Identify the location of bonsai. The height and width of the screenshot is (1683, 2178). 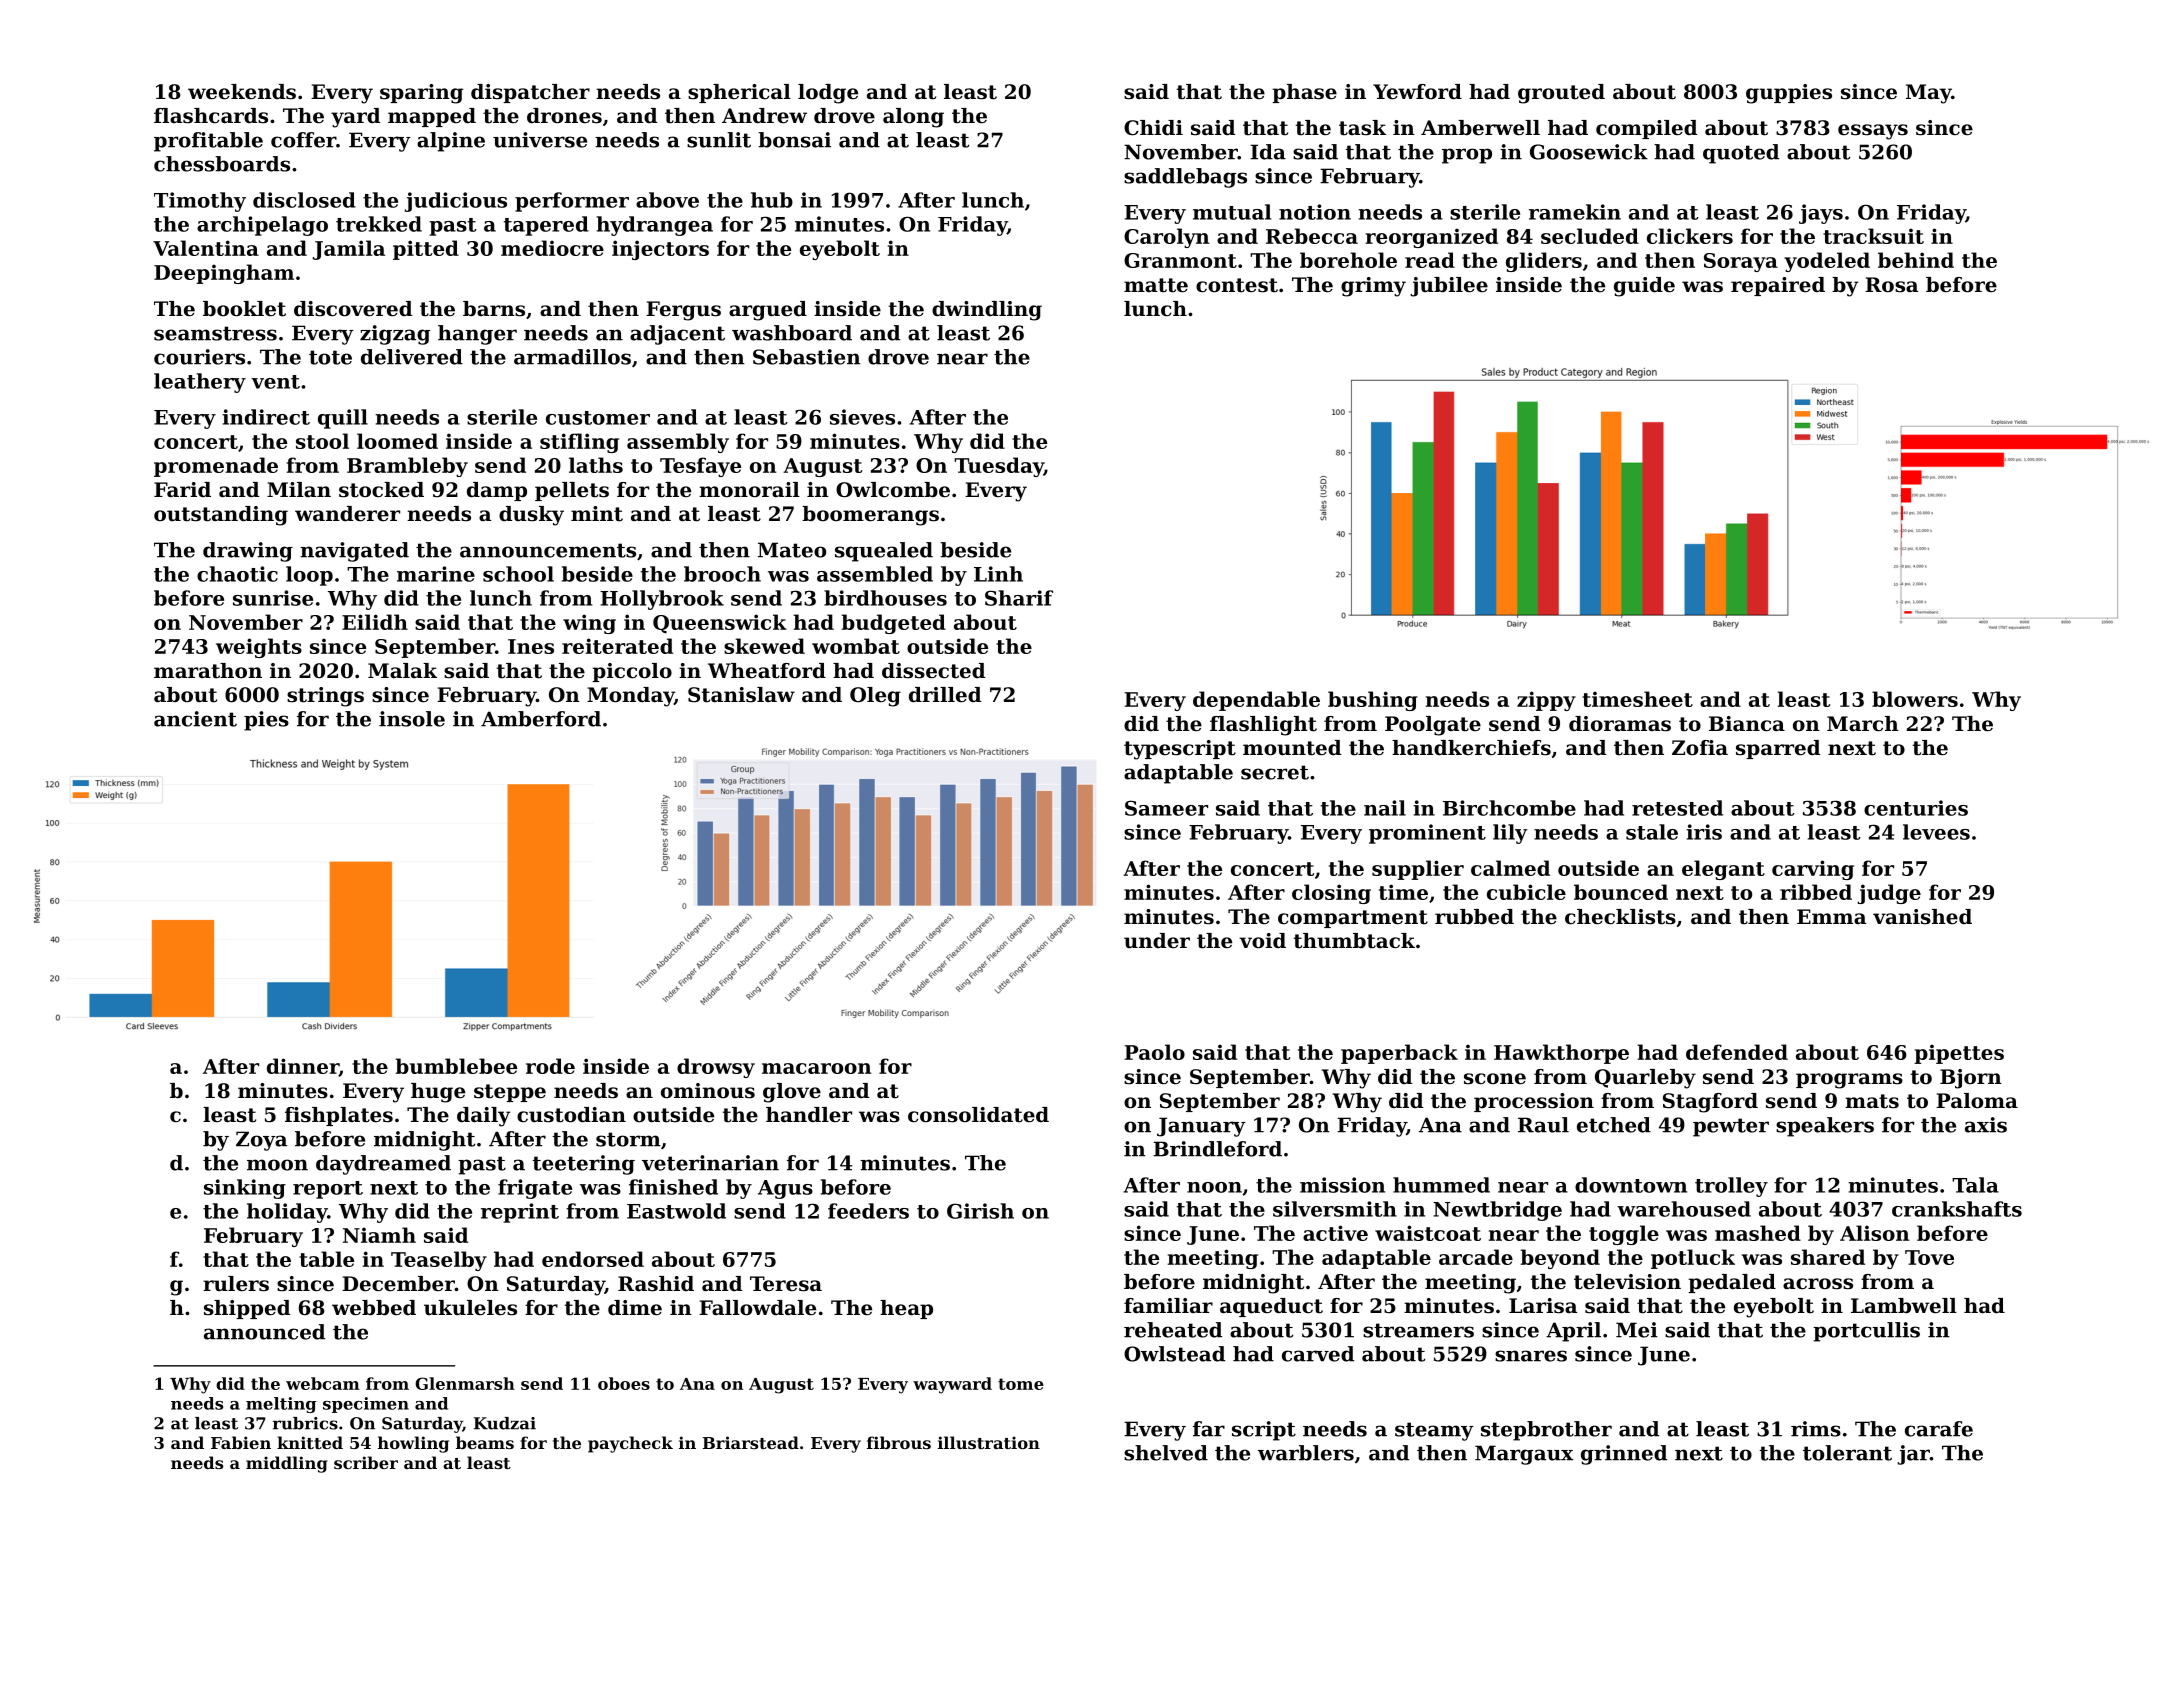
(794, 140).
